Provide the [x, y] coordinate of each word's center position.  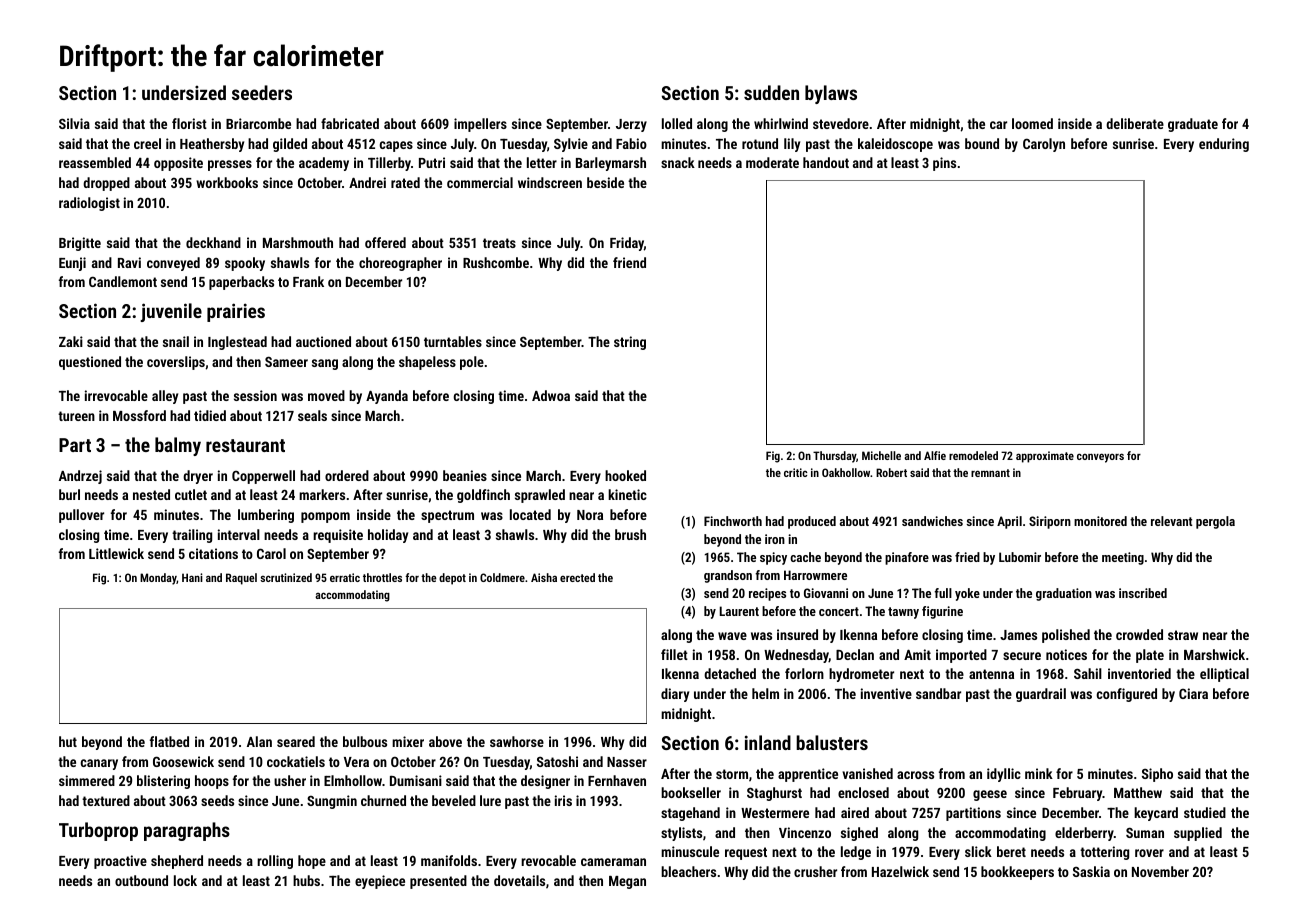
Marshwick [1214, 654]
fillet [674, 654]
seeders [262, 92]
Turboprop [98, 831]
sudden [771, 92]
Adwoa [551, 395]
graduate [1193, 125]
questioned [90, 363]
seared [296, 741]
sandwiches [932, 521]
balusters [832, 742]
